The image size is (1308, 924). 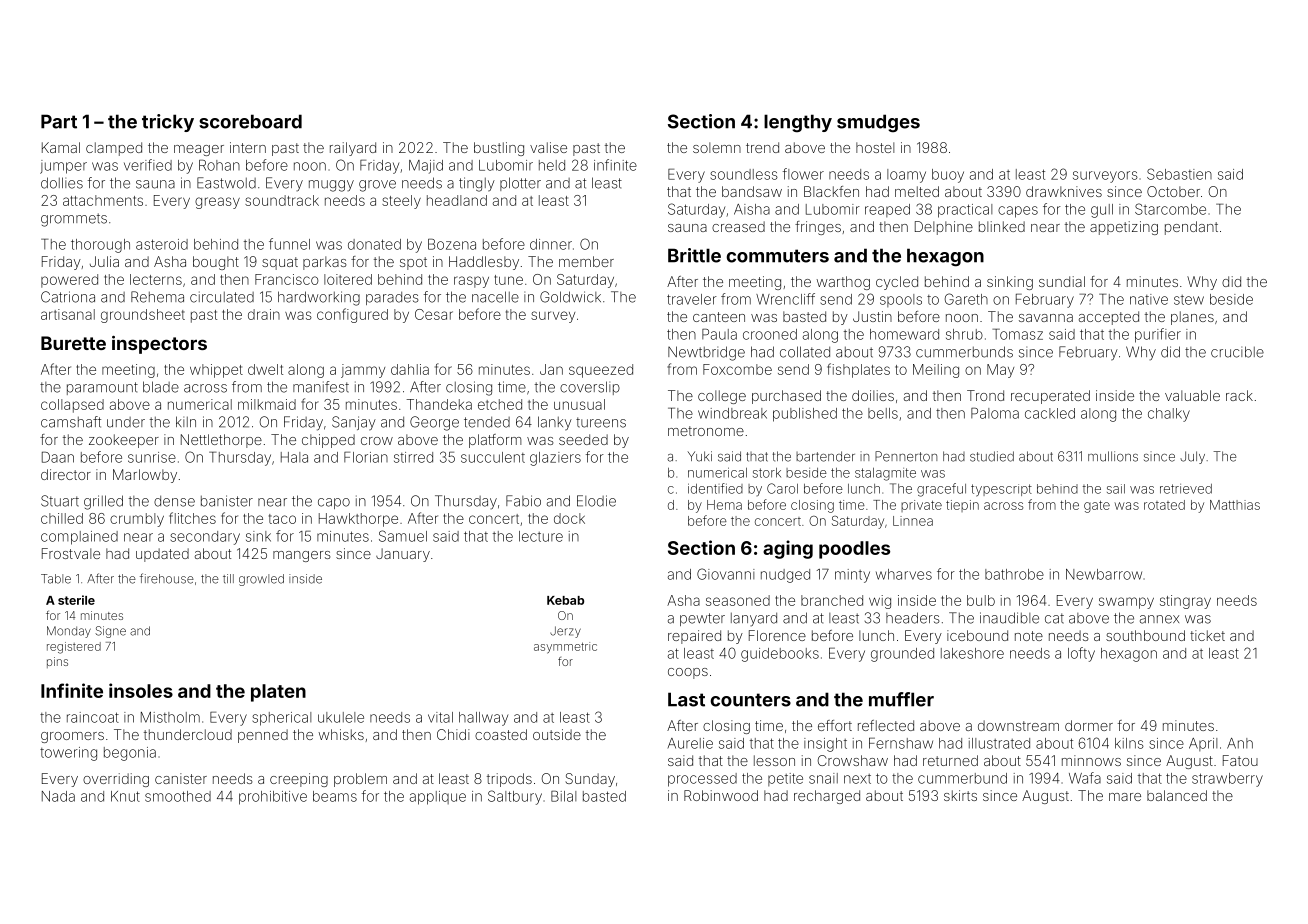 What do you see at coordinates (948, 176) in the image?
I see `buoy` at bounding box center [948, 176].
